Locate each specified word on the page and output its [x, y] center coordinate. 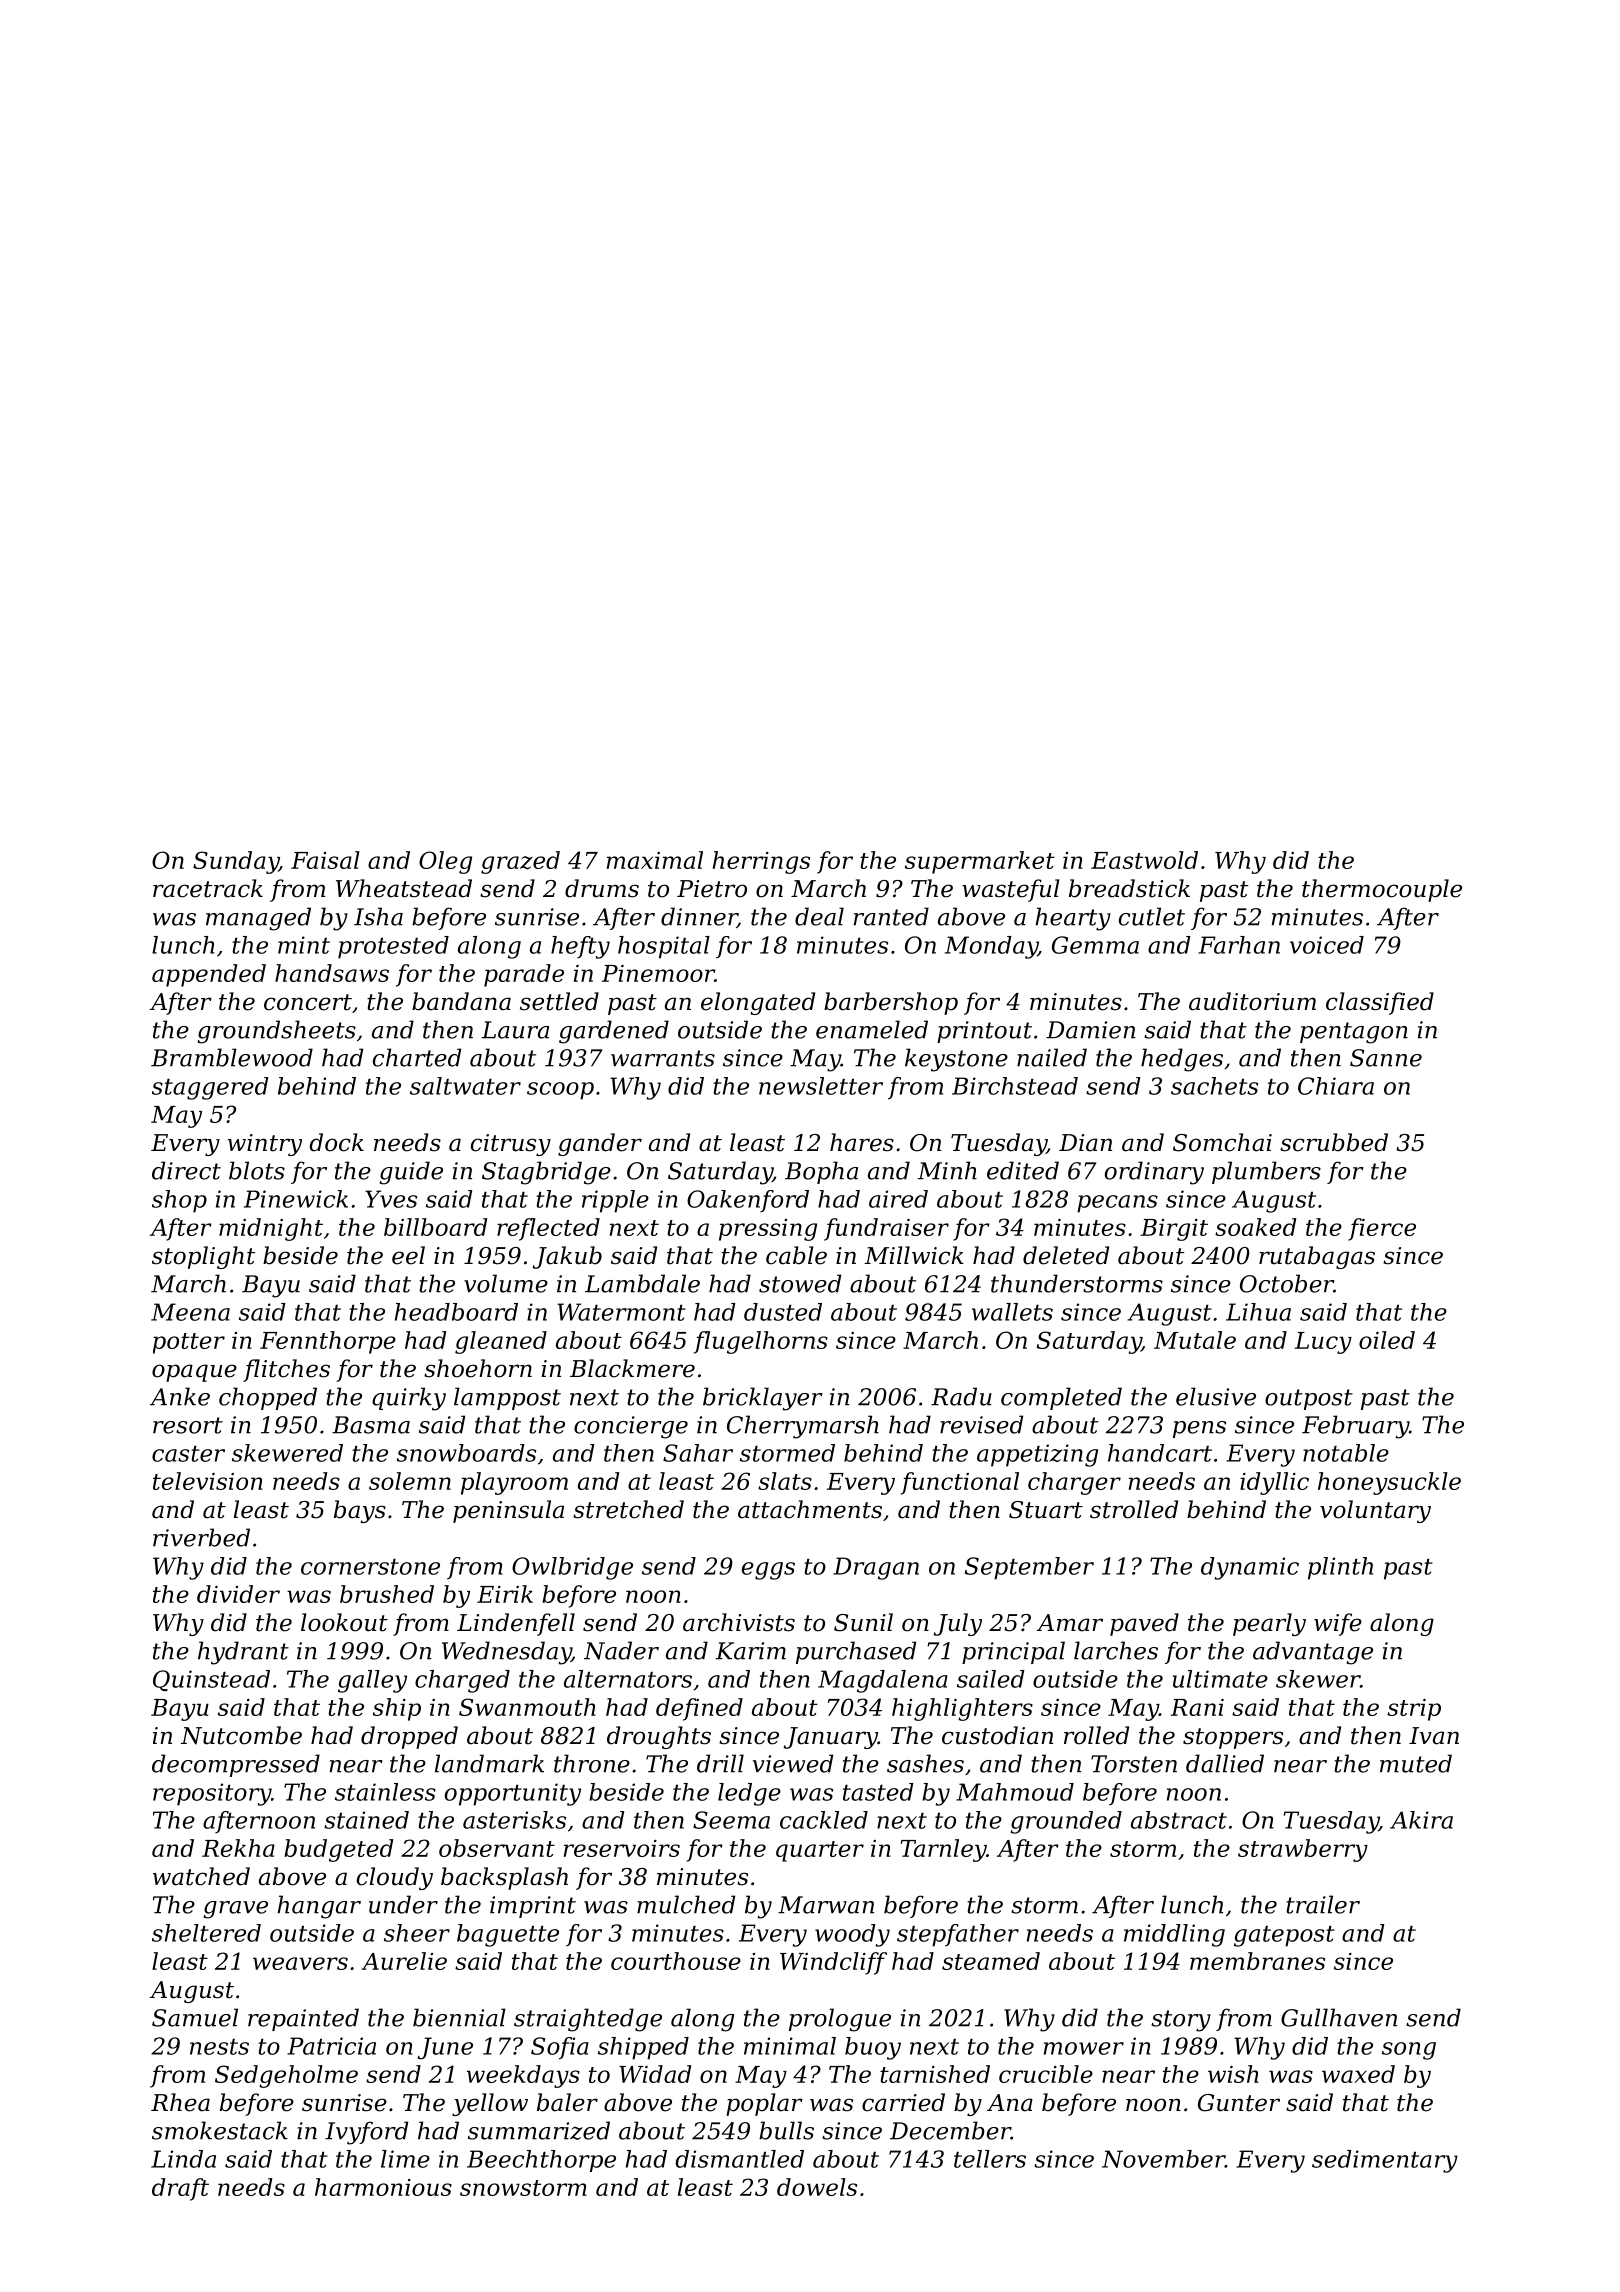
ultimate [1220, 1679]
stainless [385, 1792]
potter [189, 1343]
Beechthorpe [541, 2161]
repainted [303, 2019]
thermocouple [1382, 890]
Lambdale [642, 1283]
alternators [628, 1679]
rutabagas [1317, 1257]
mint [304, 945]
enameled [872, 1029]
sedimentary [1385, 2161]
